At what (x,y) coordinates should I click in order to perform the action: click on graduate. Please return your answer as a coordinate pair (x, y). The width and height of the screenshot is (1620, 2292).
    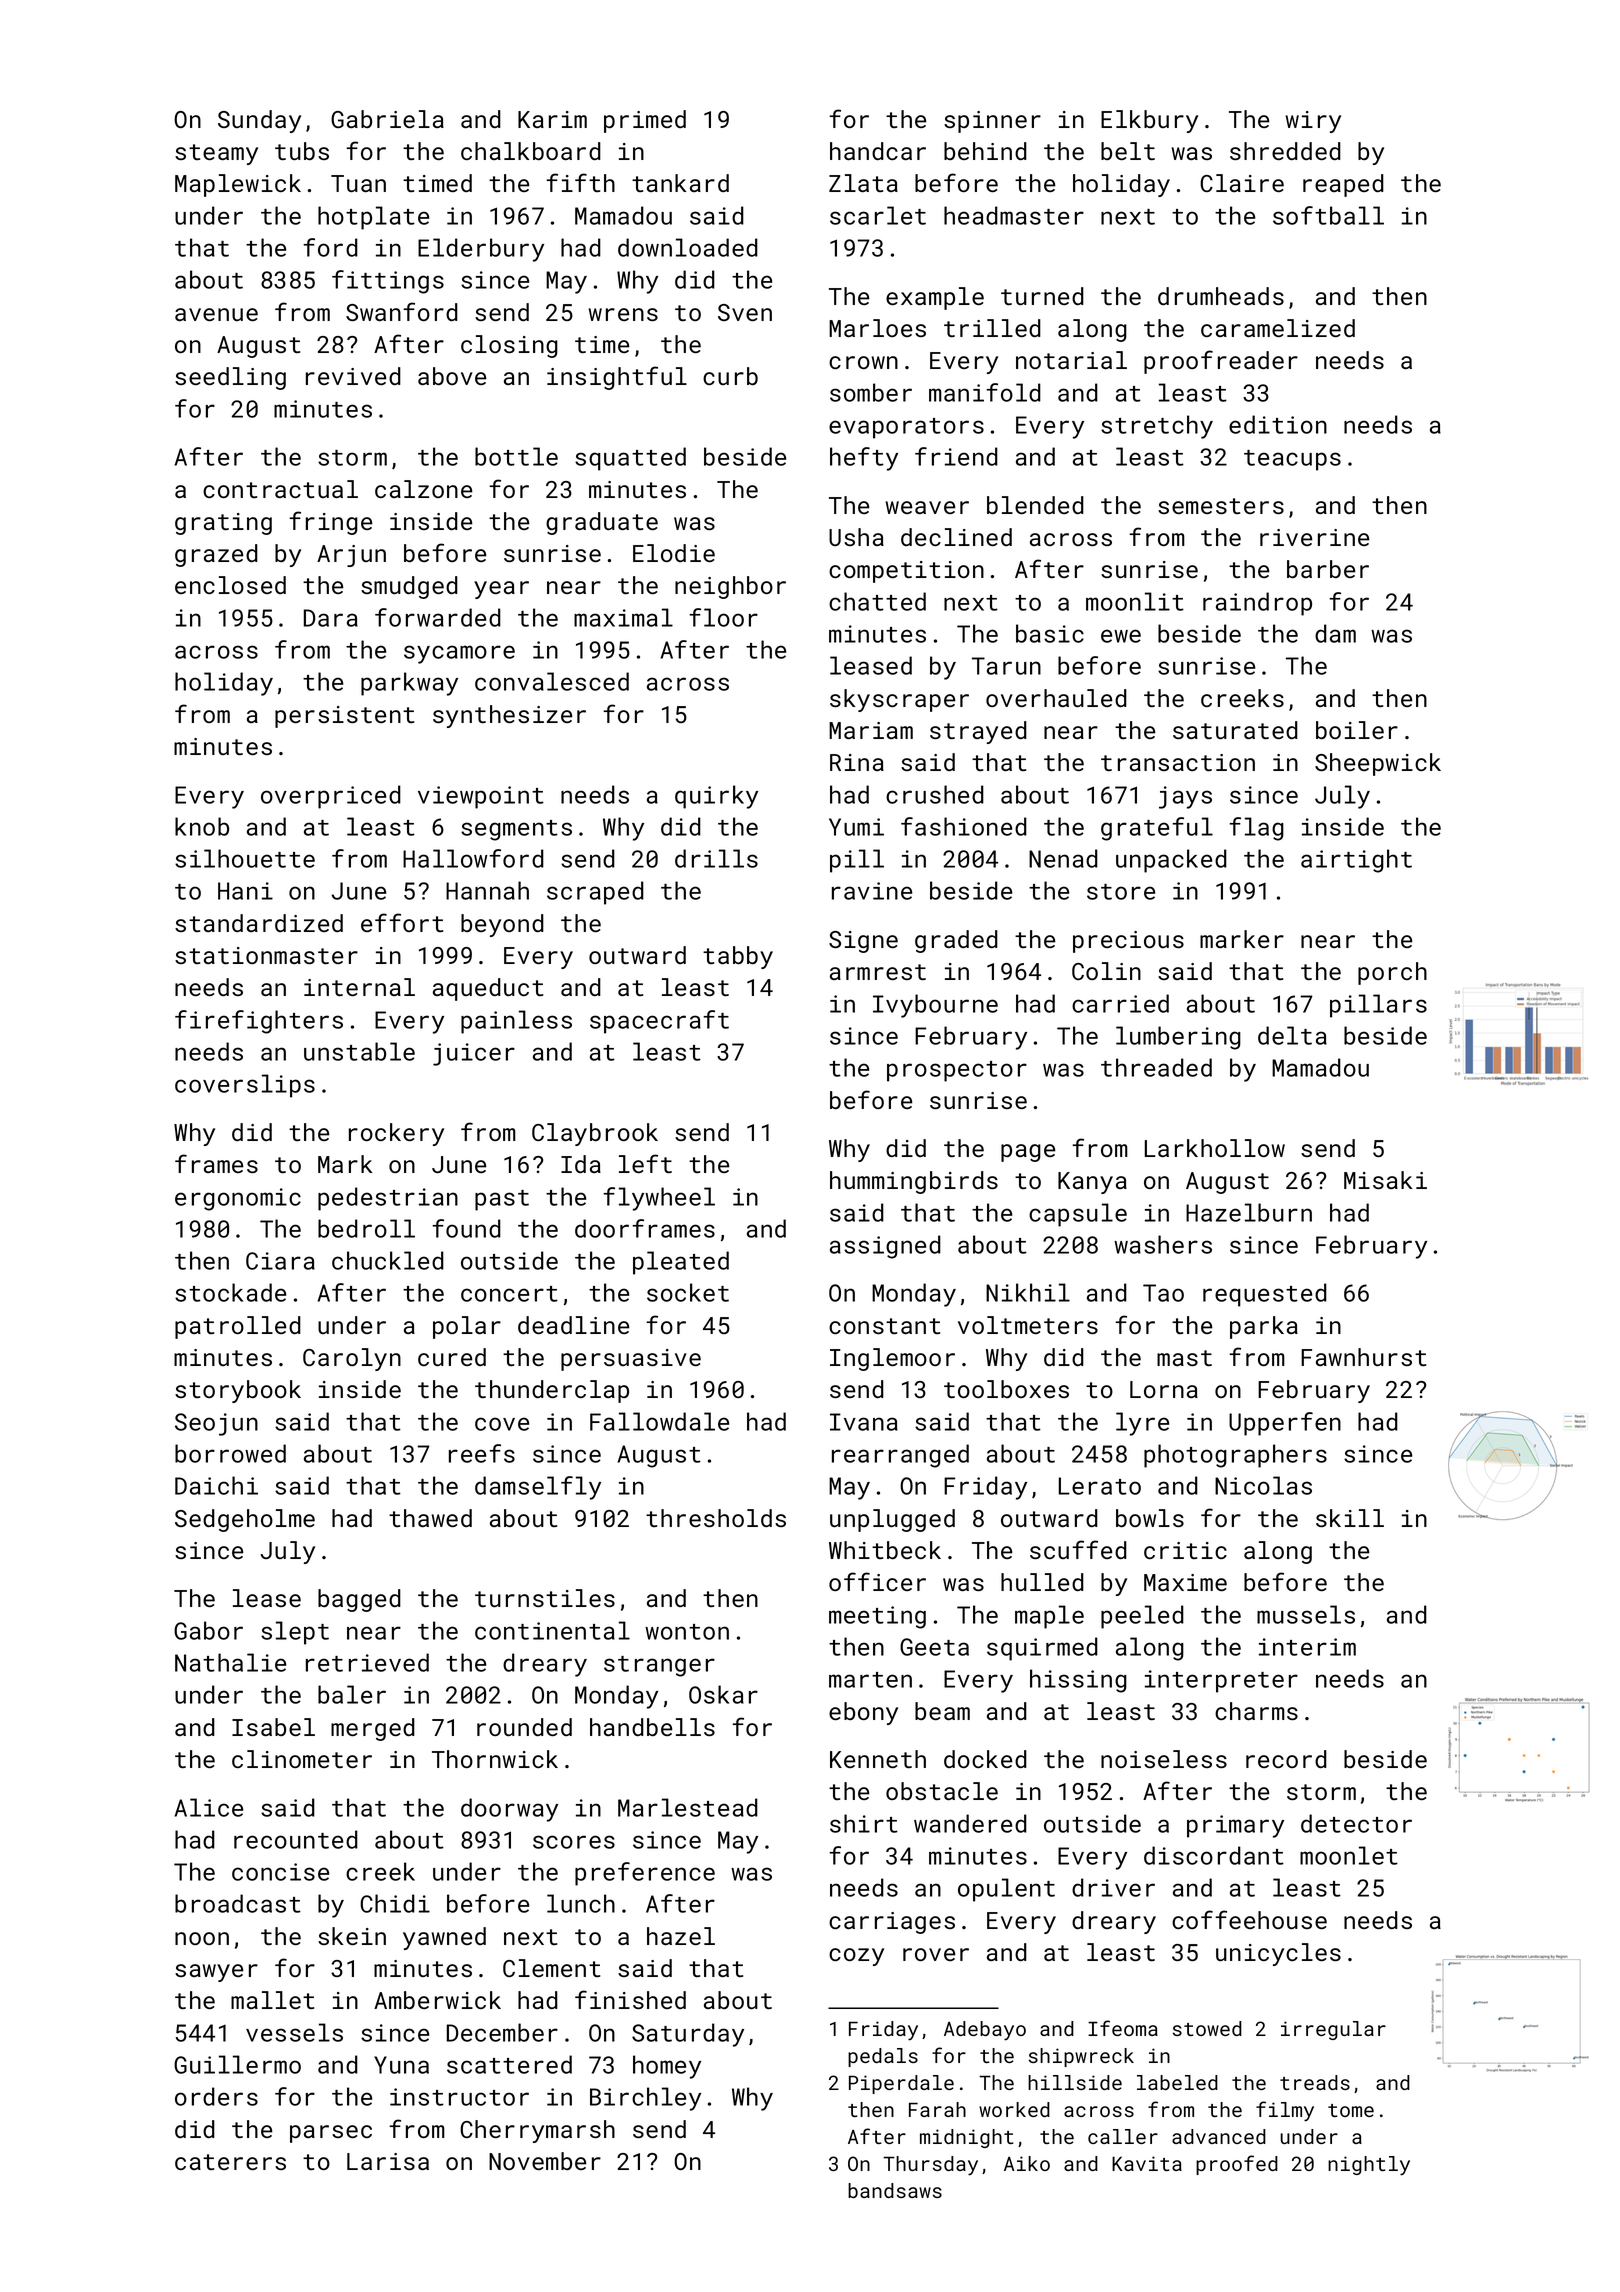
    Looking at the image, I should click on (602, 523).
